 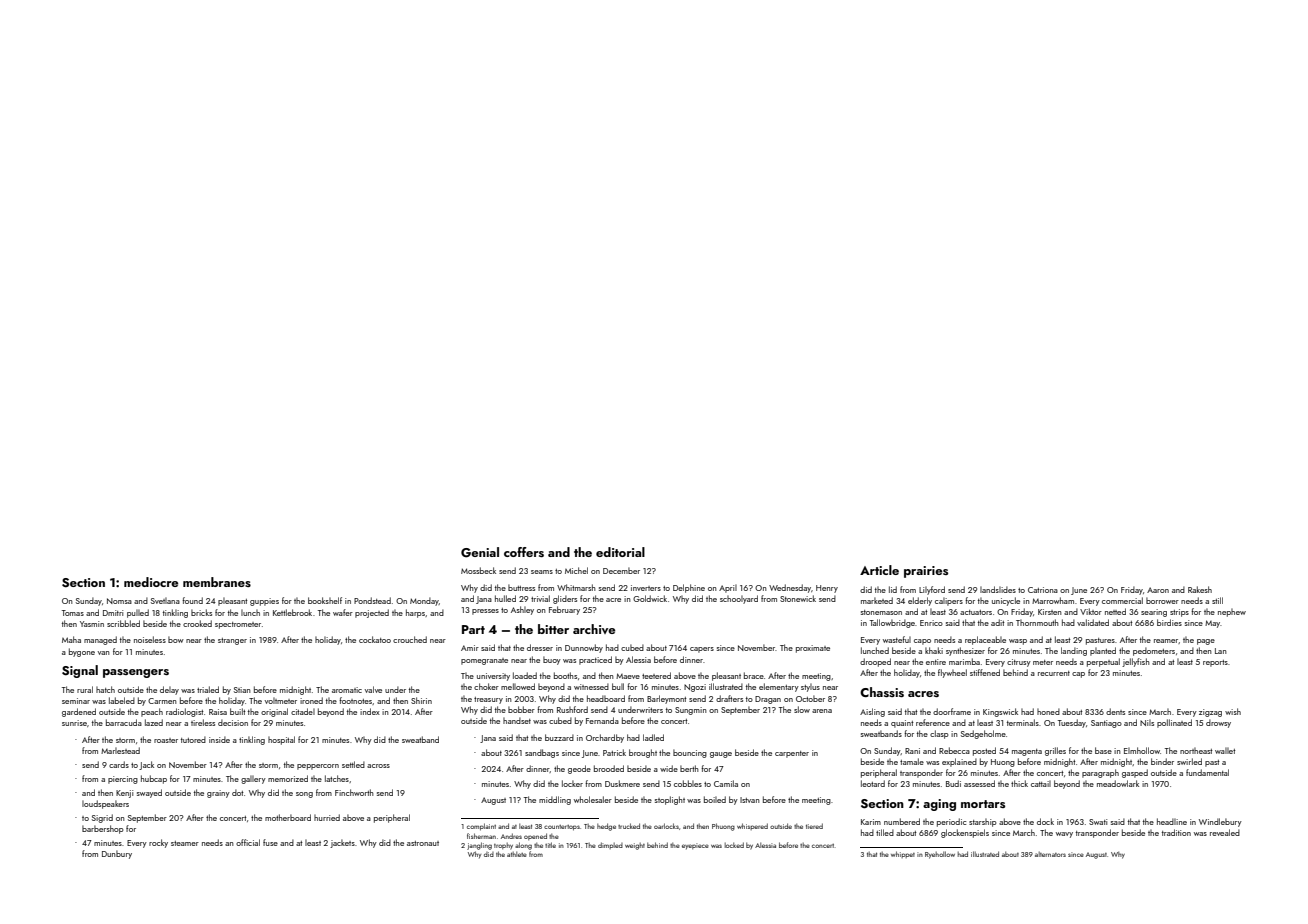 What do you see at coordinates (926, 572) in the screenshot?
I see `prairies` at bounding box center [926, 572].
